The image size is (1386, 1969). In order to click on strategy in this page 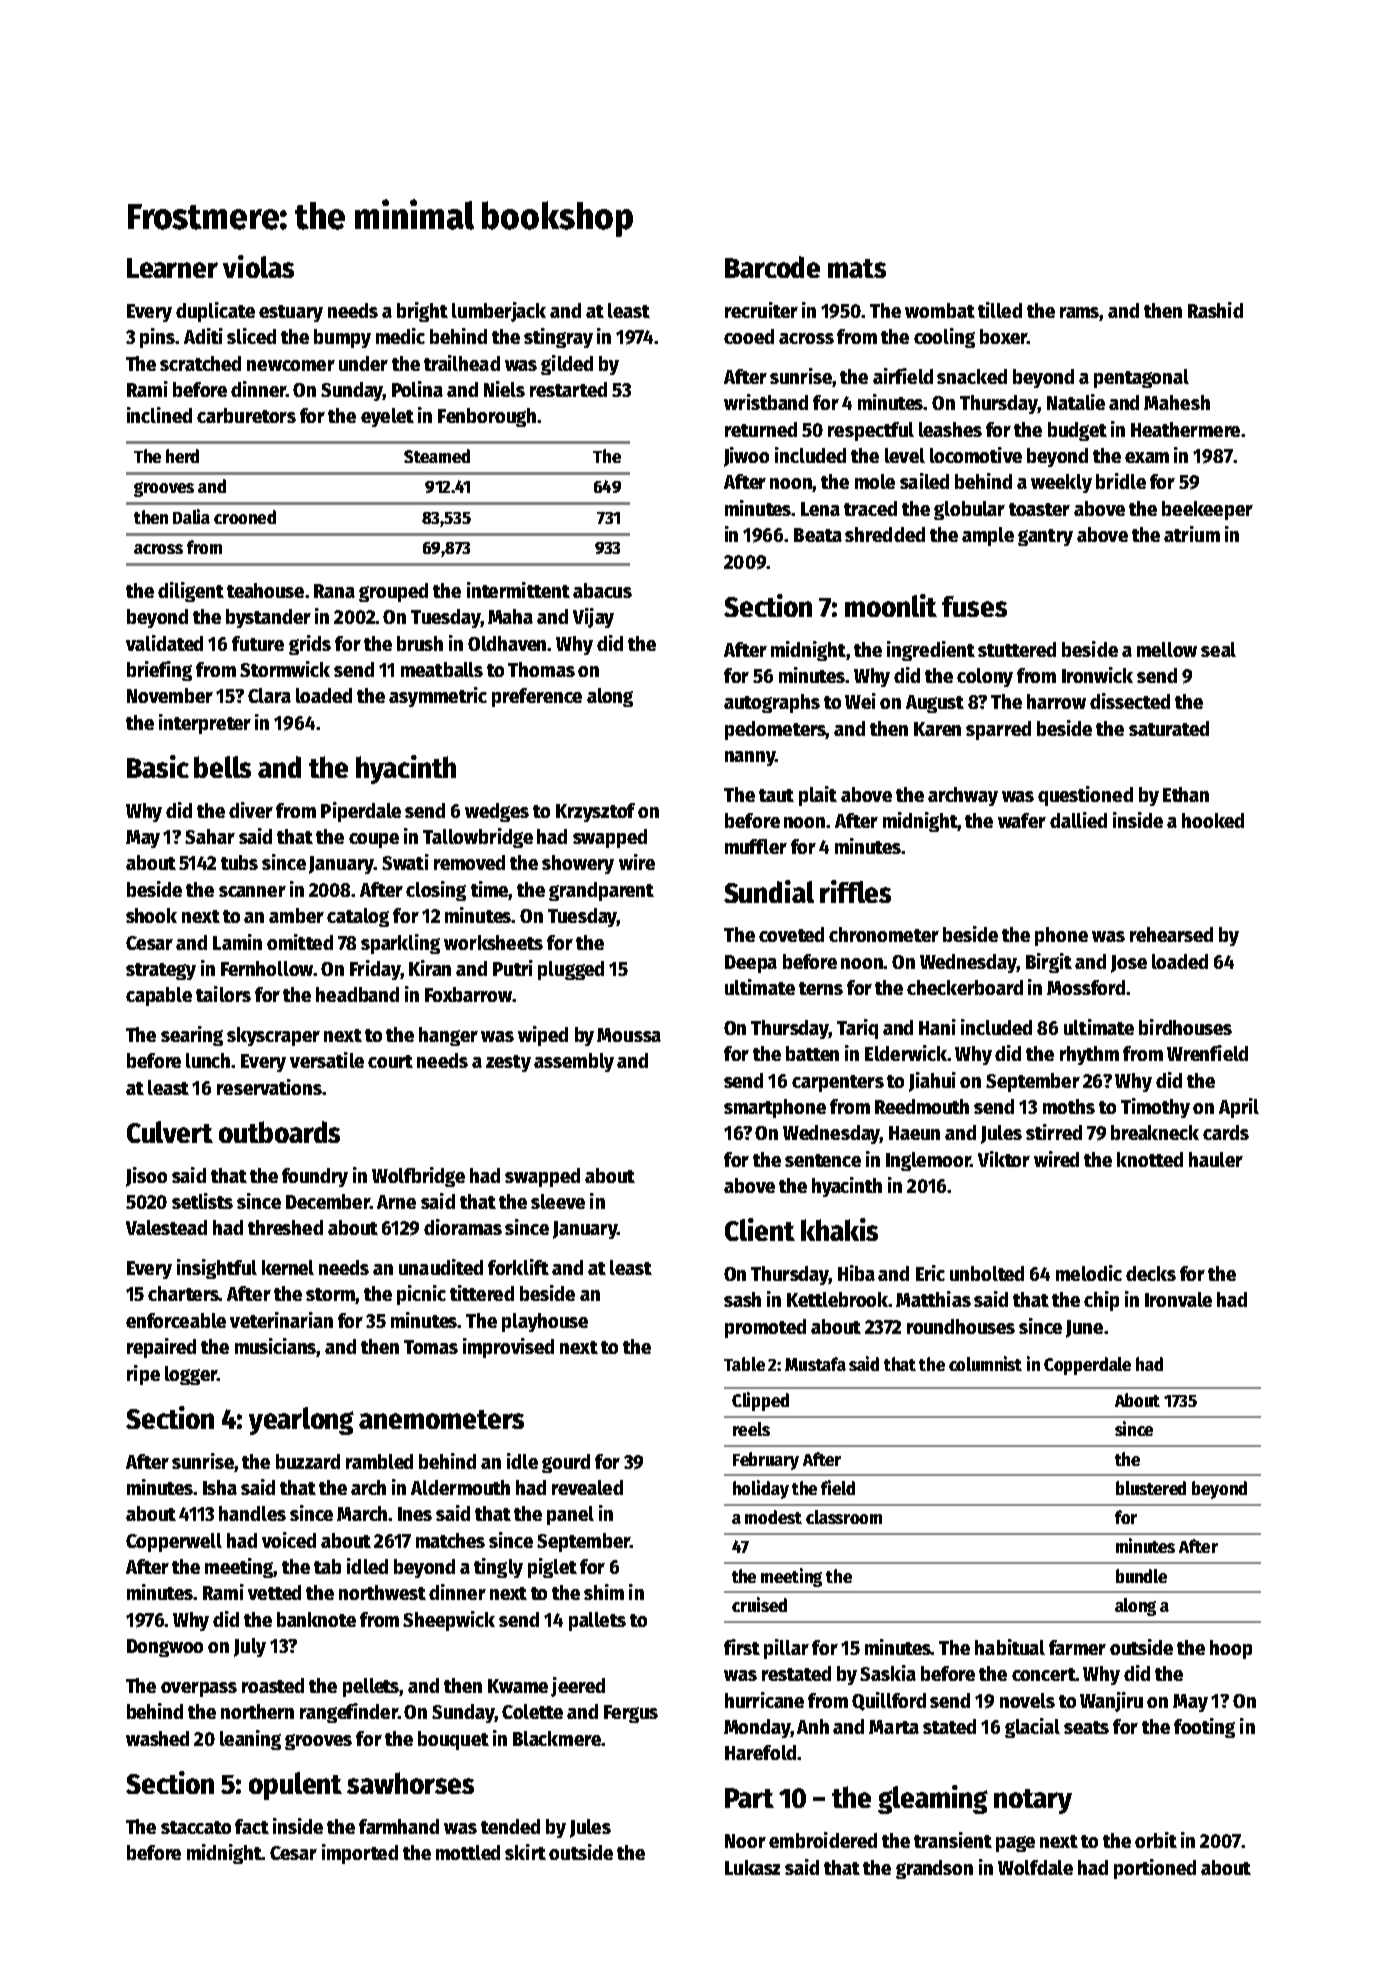, I will do `click(161, 971)`.
